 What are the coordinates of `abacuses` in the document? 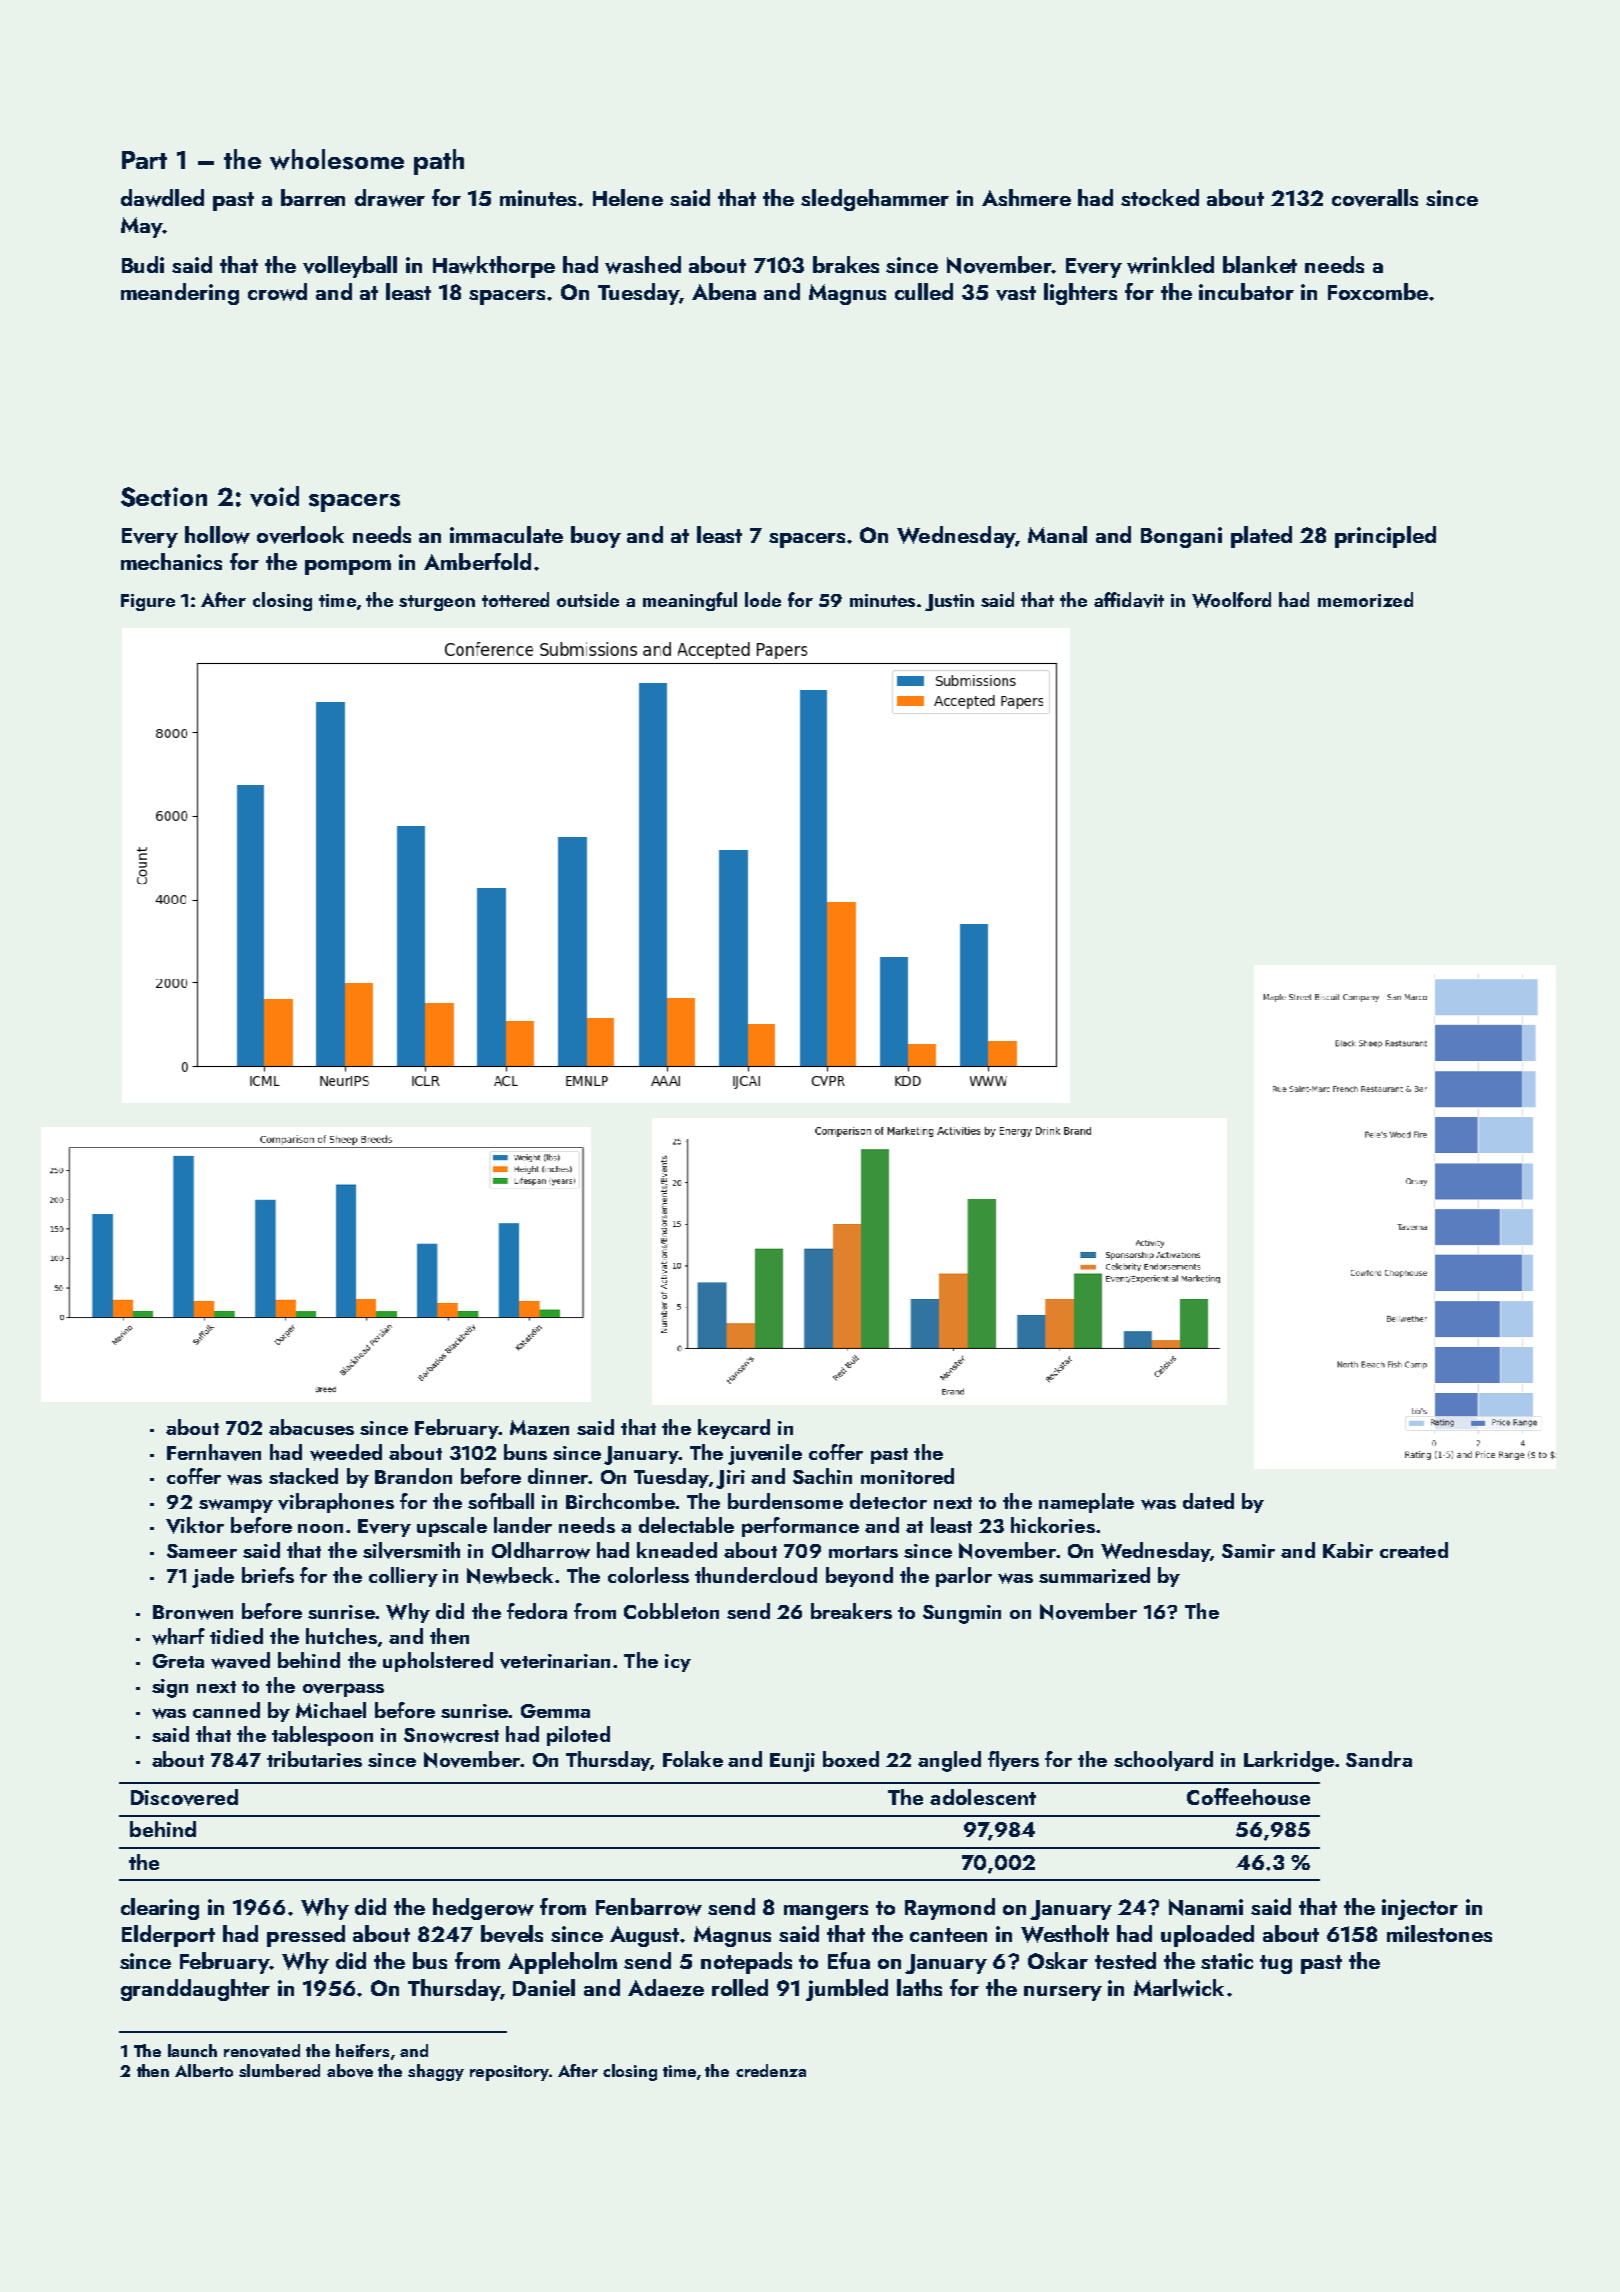 It's located at (311, 1427).
